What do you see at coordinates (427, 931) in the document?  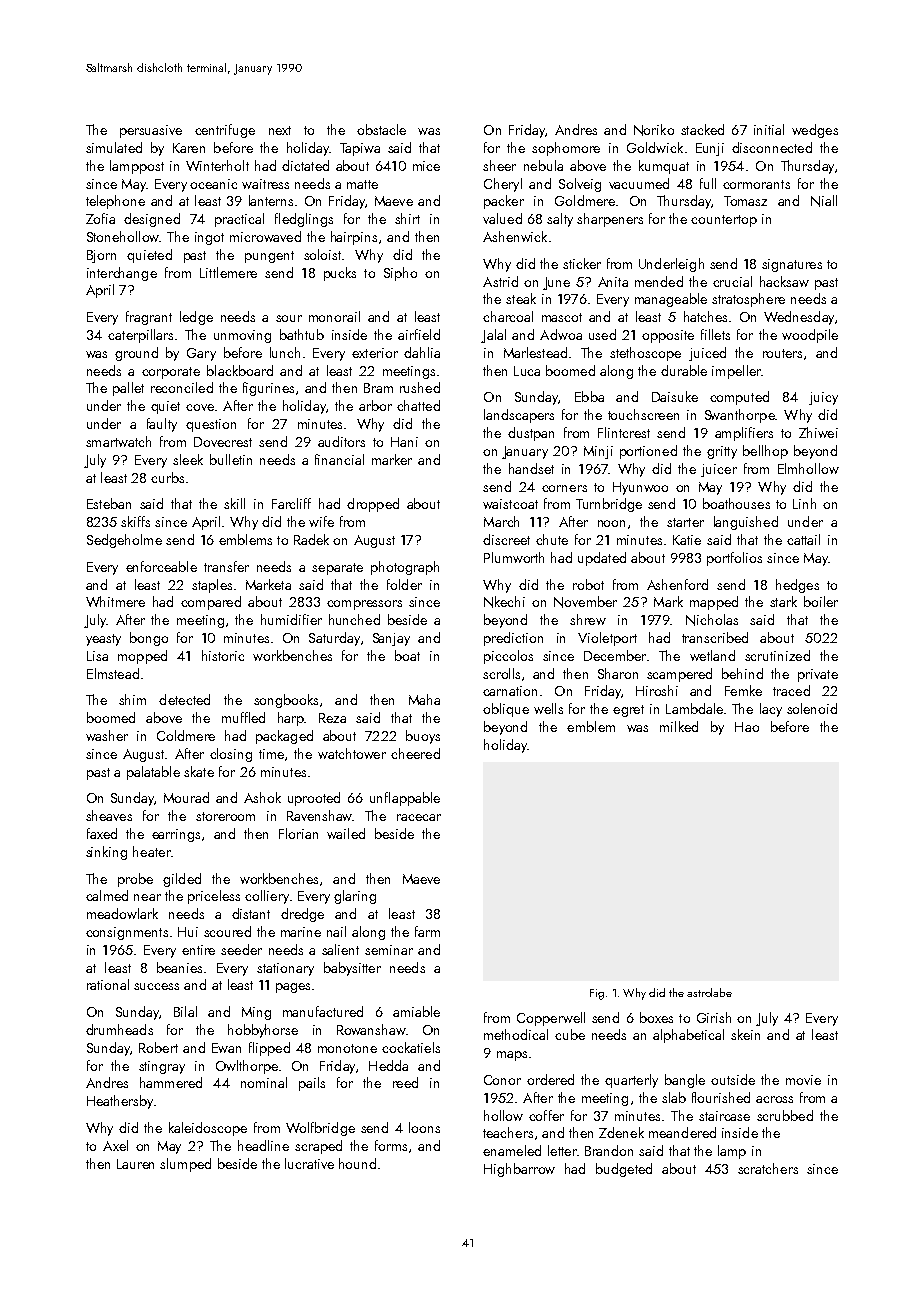 I see `farm` at bounding box center [427, 931].
